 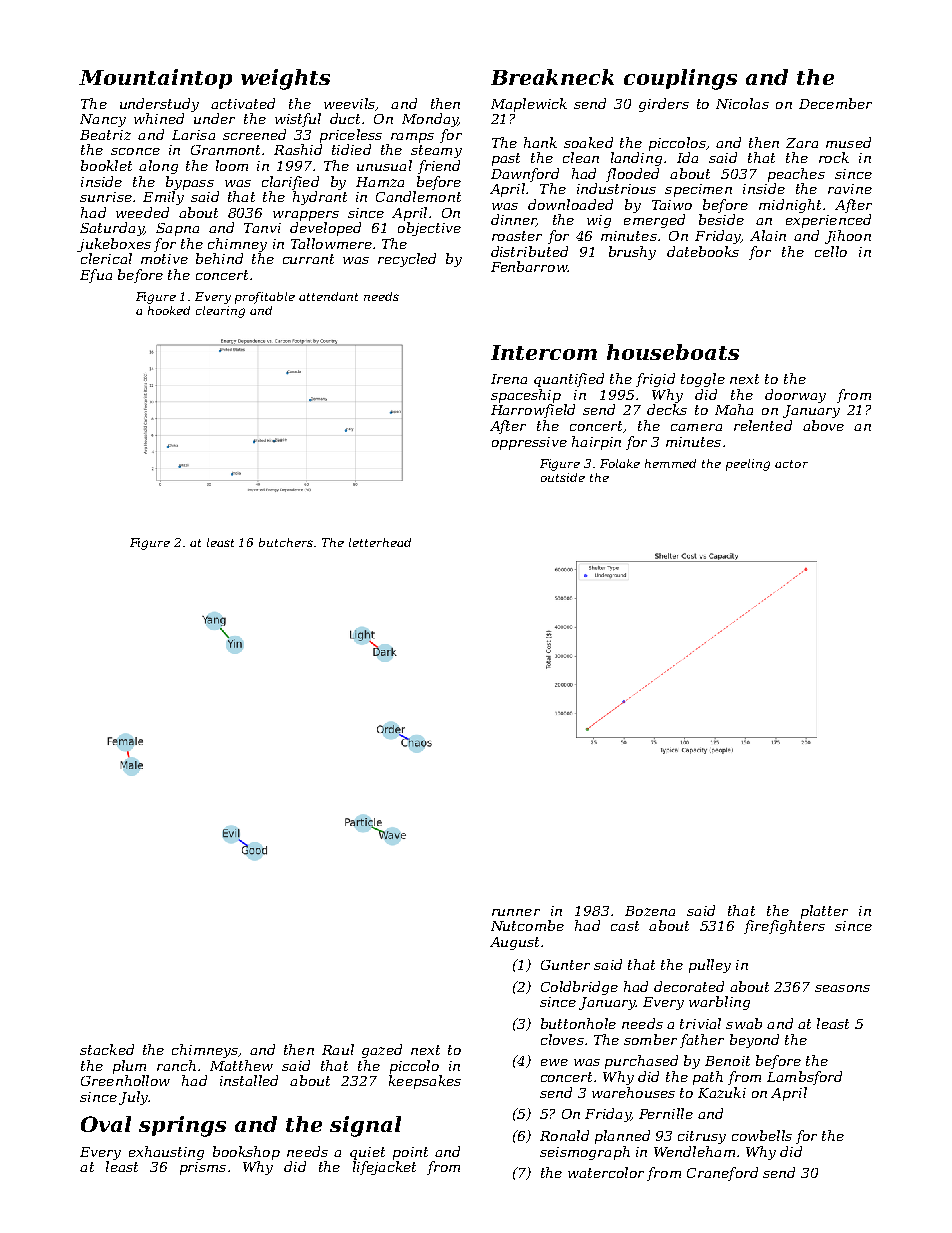 I want to click on Breakneck, so click(x=552, y=77).
